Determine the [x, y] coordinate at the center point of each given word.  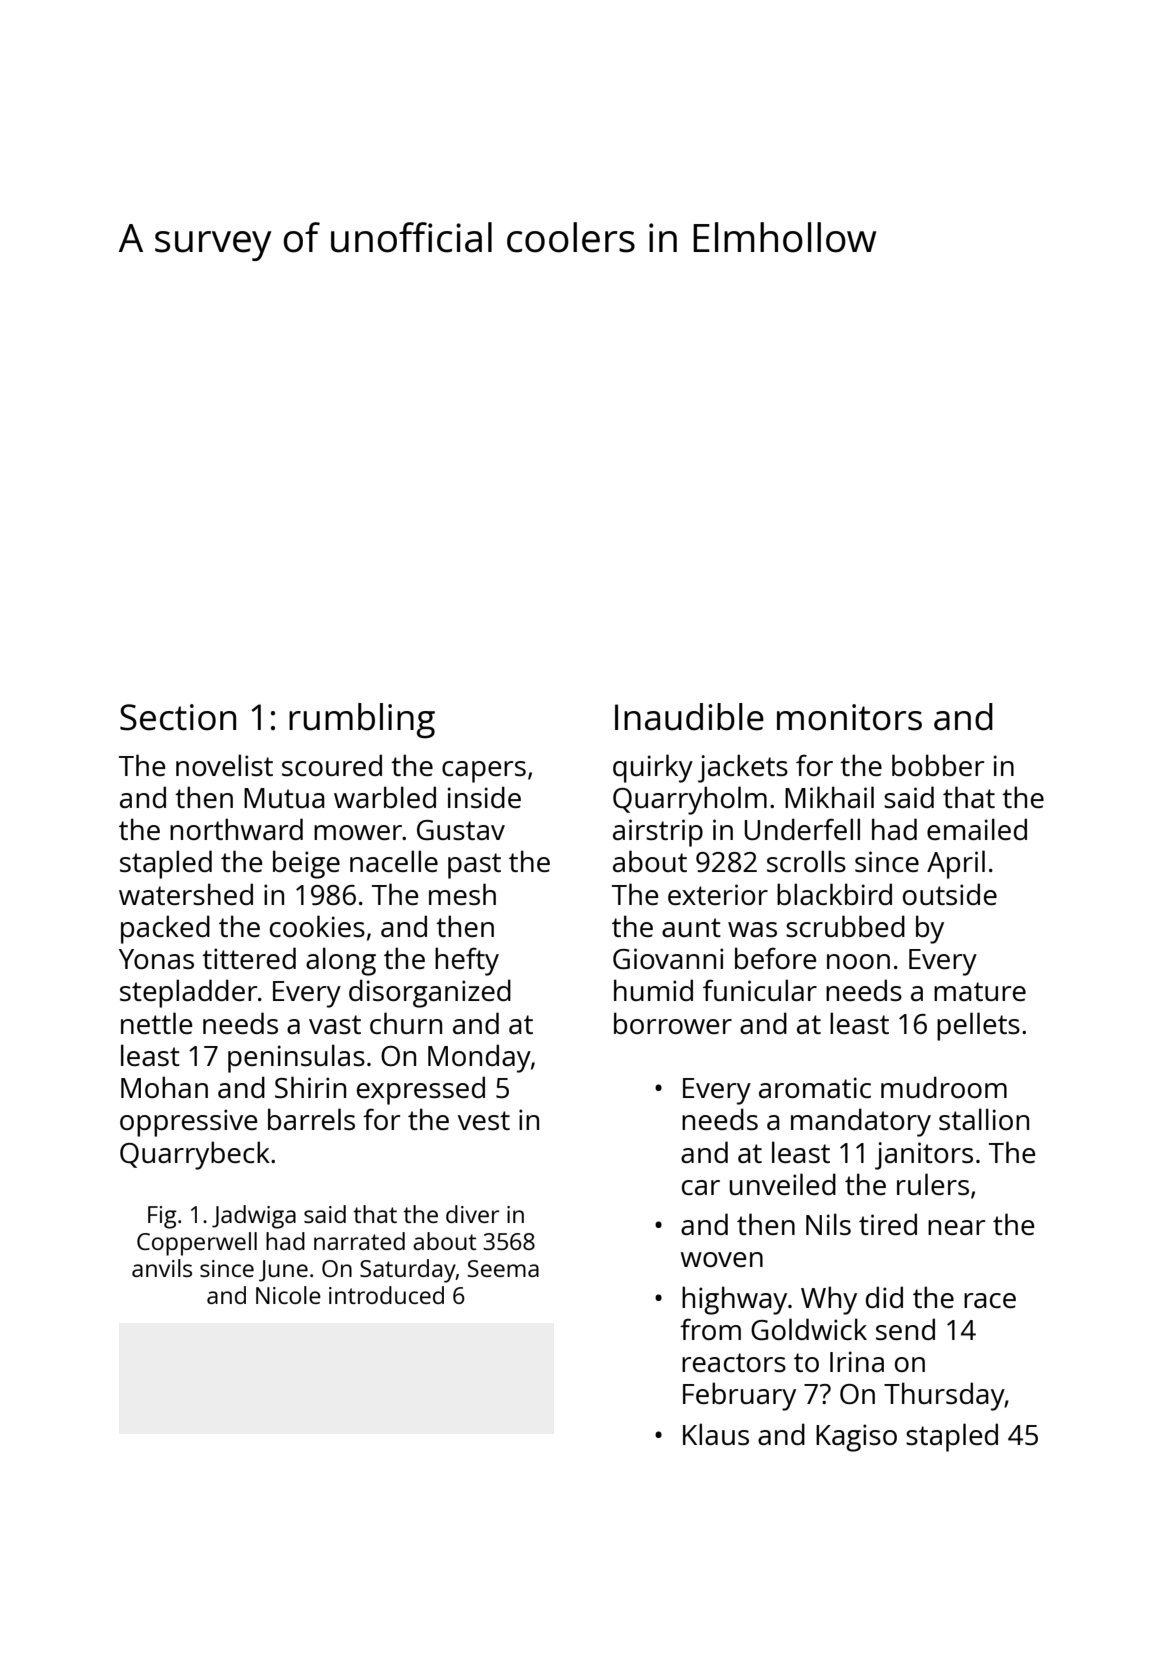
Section [178, 717]
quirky [653, 768]
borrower [673, 1023]
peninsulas [296, 1058]
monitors [849, 717]
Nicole [288, 1295]
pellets [978, 1026]
